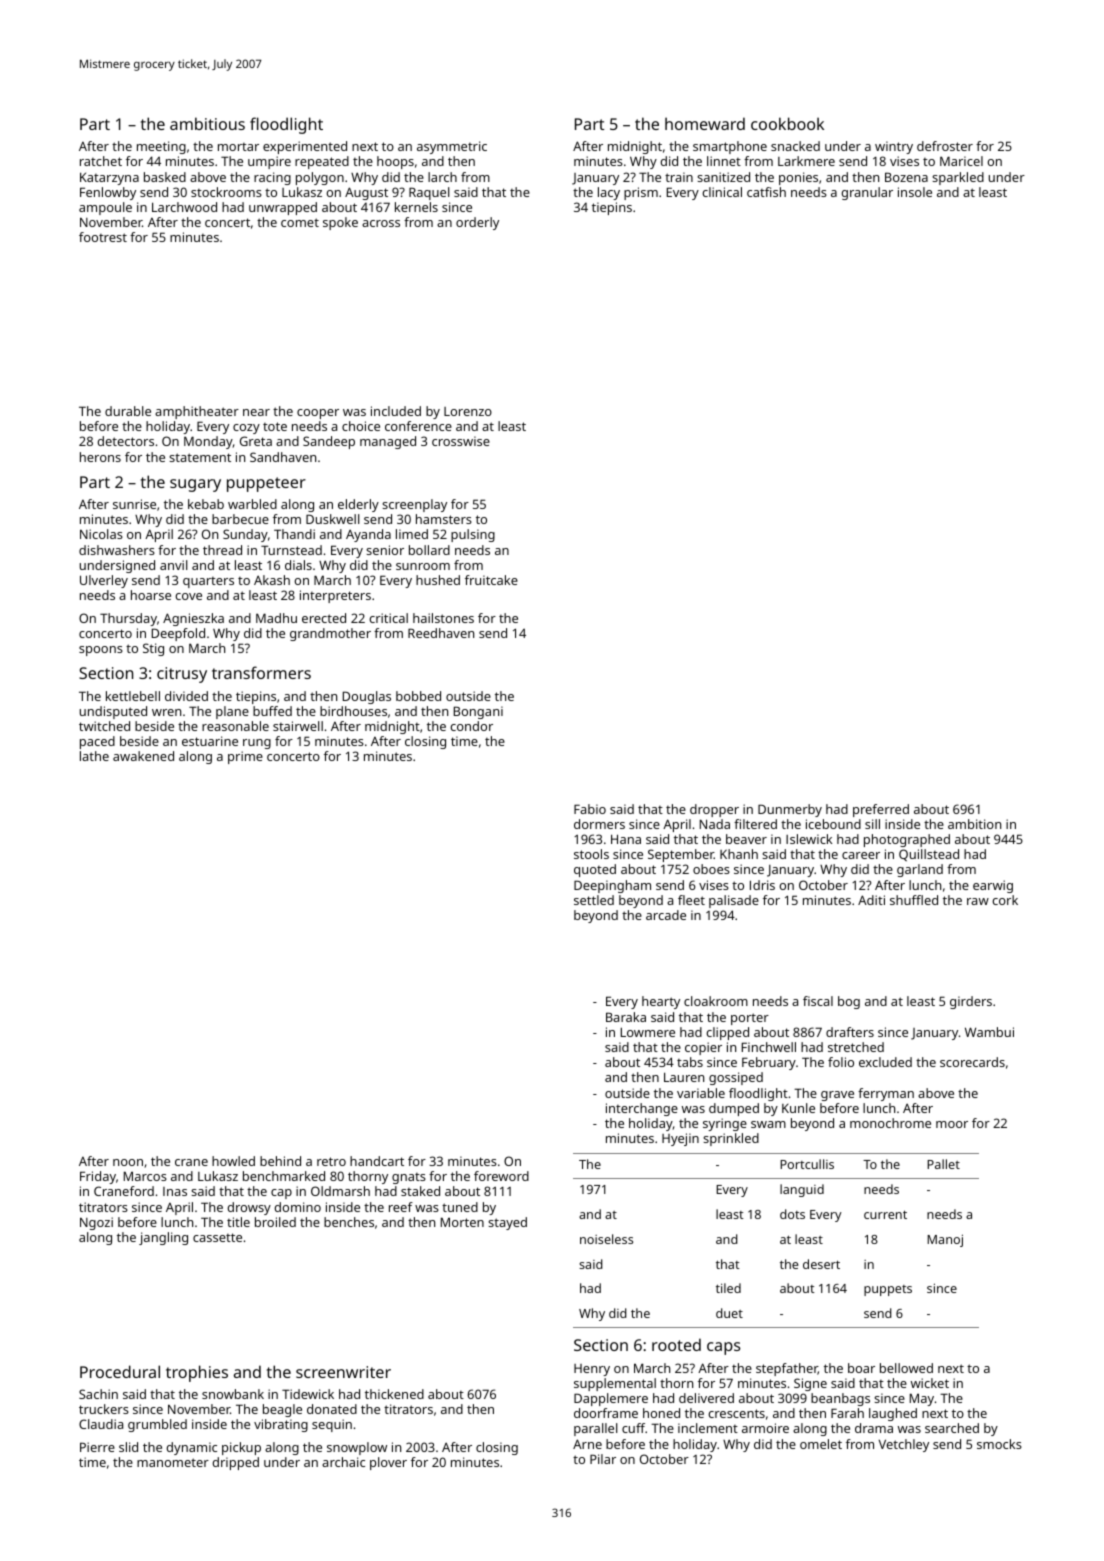  I want to click on Dunmerby, so click(790, 810).
